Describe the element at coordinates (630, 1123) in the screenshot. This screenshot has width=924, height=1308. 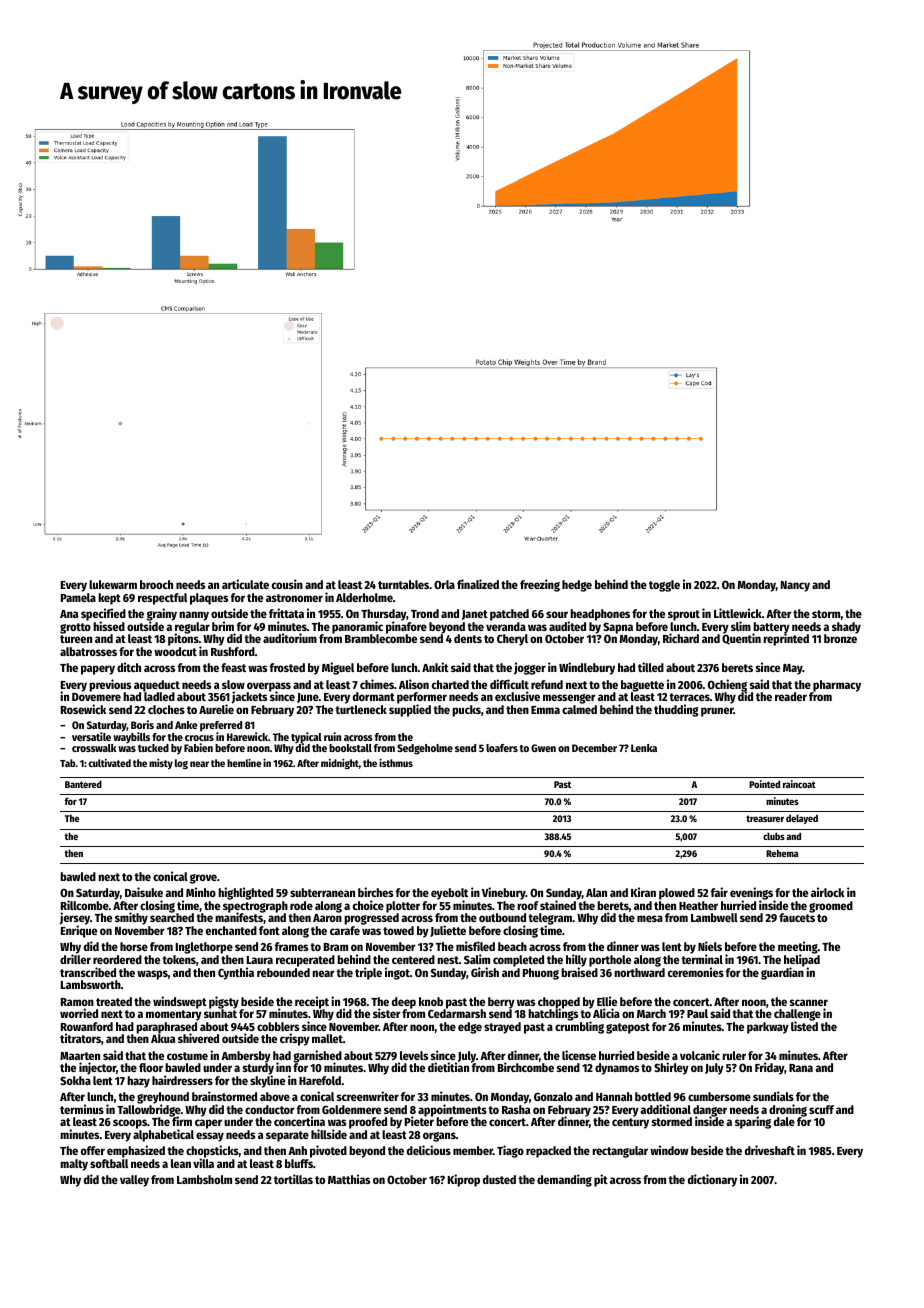
I see `century` at that location.
